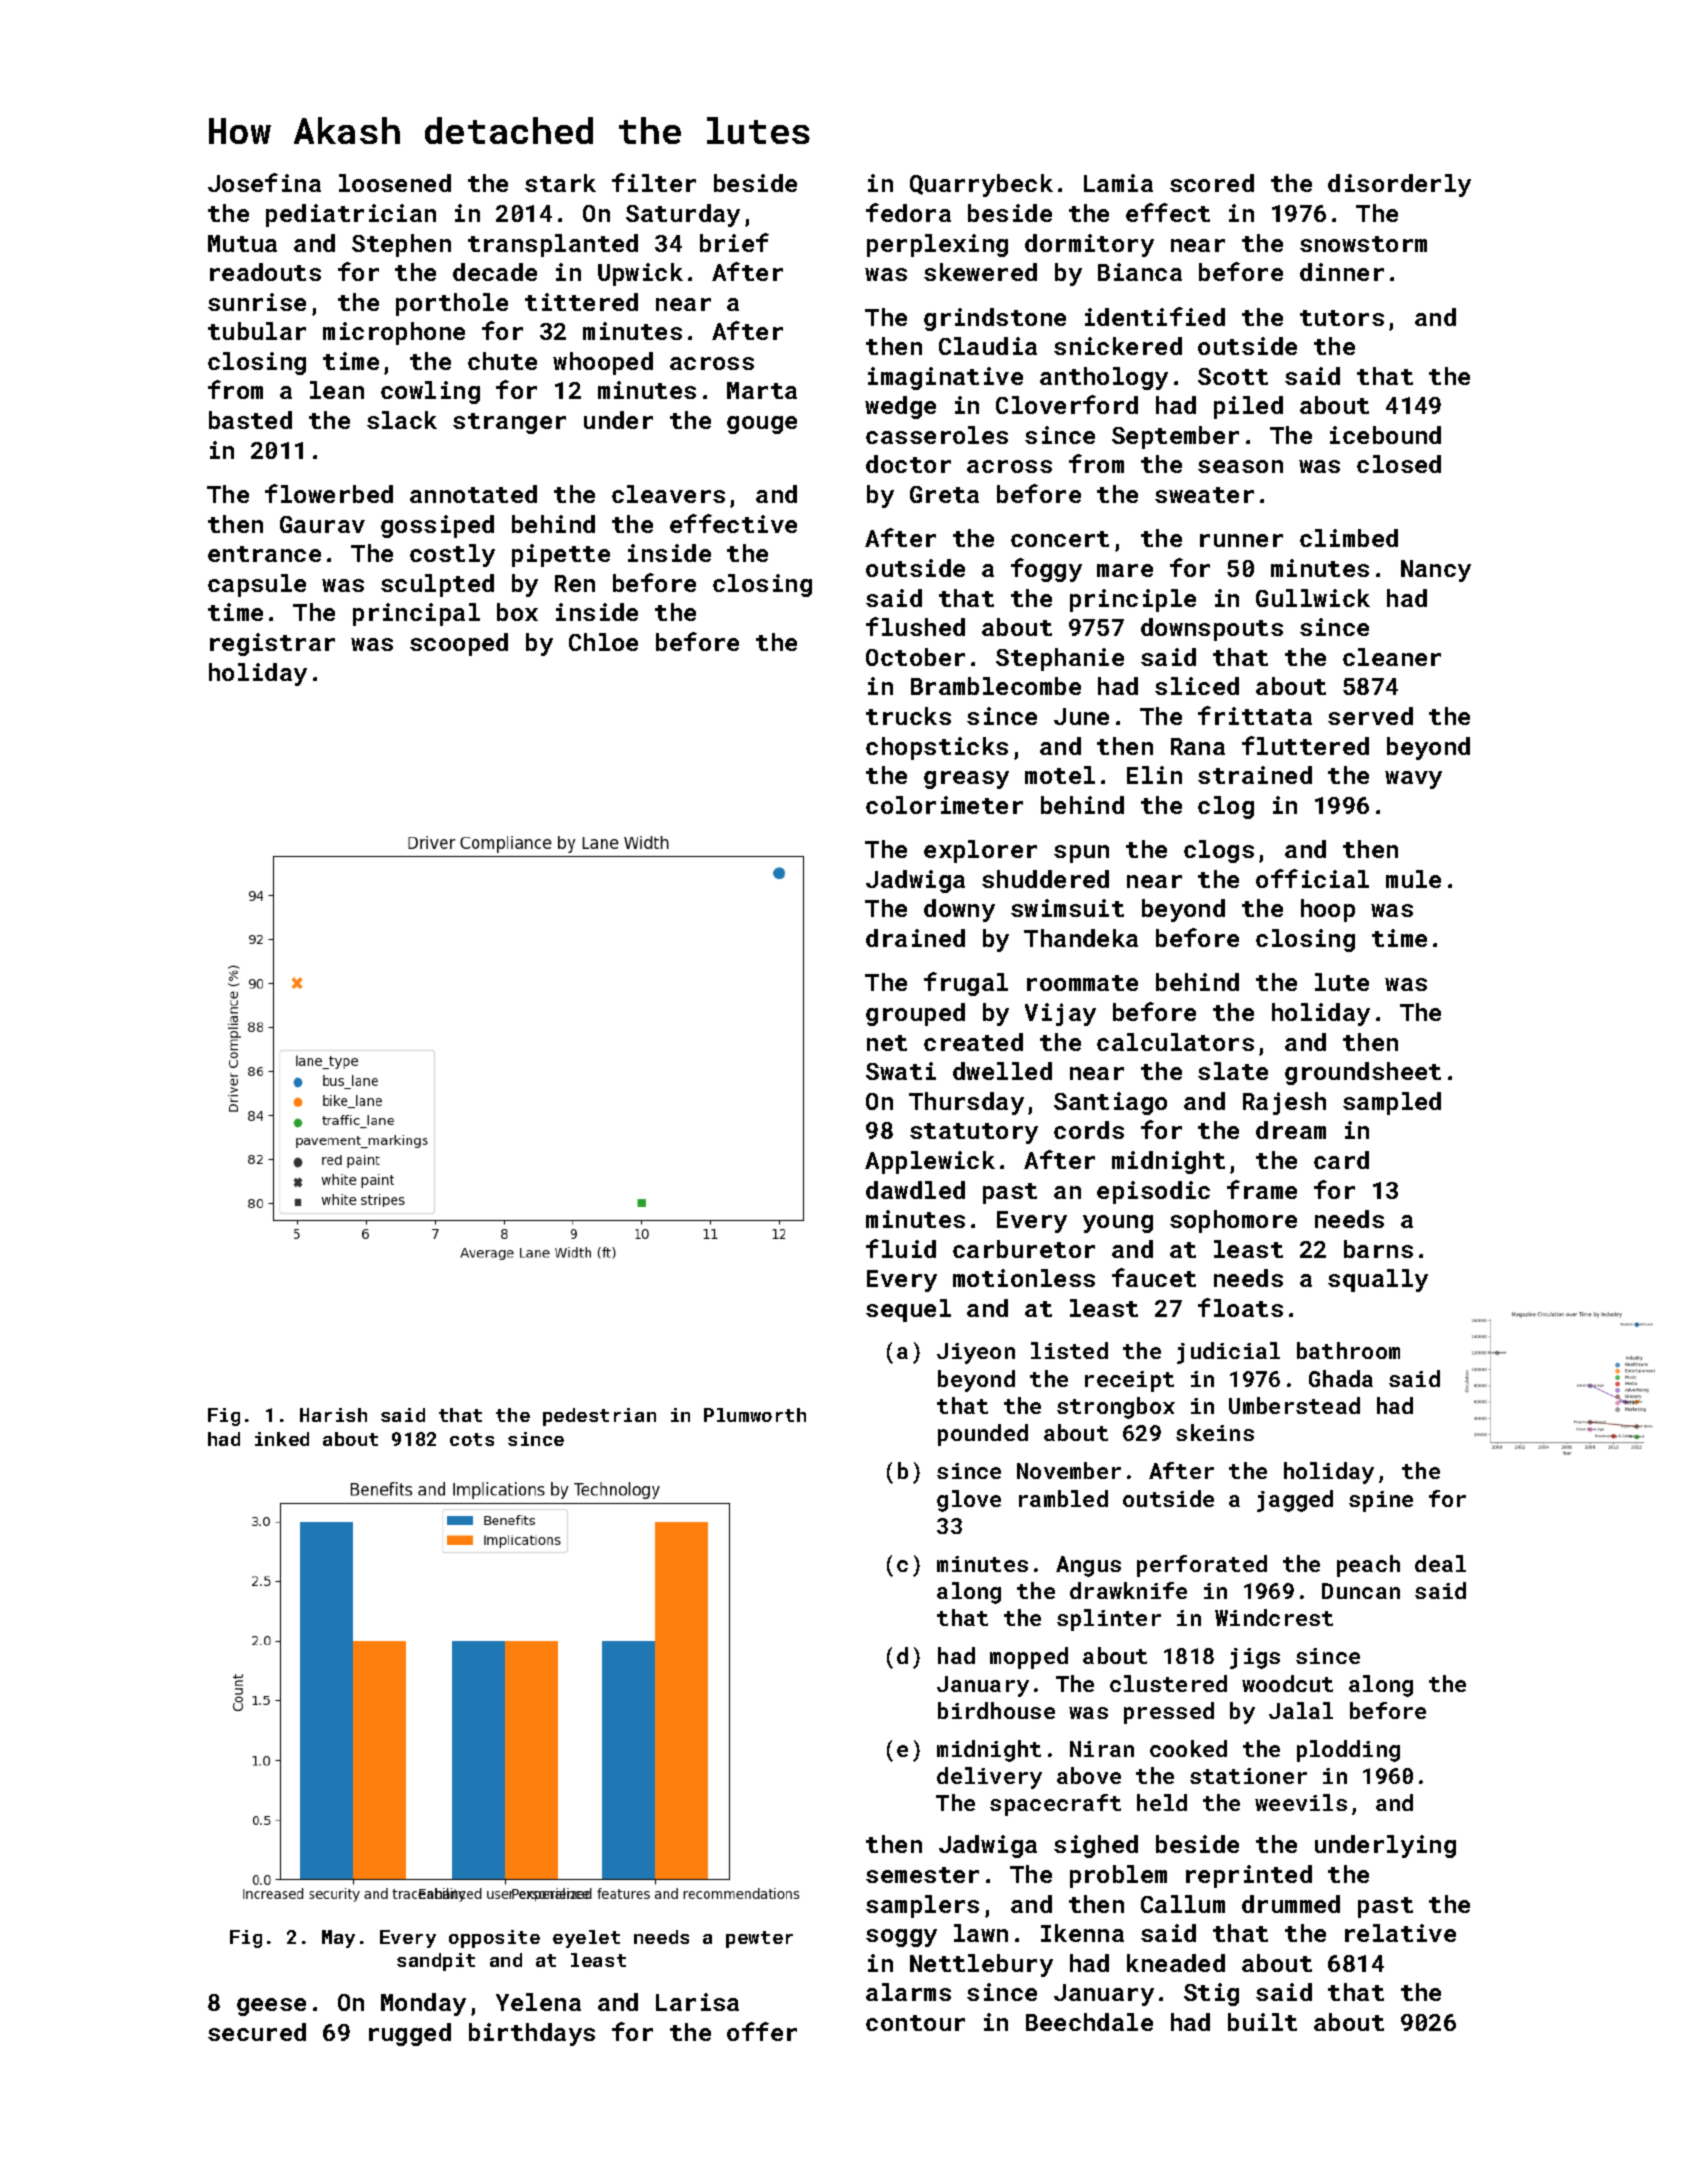 The width and height of the screenshot is (1683, 2178). Describe the element at coordinates (509, 423) in the screenshot. I see `stranger` at that location.
